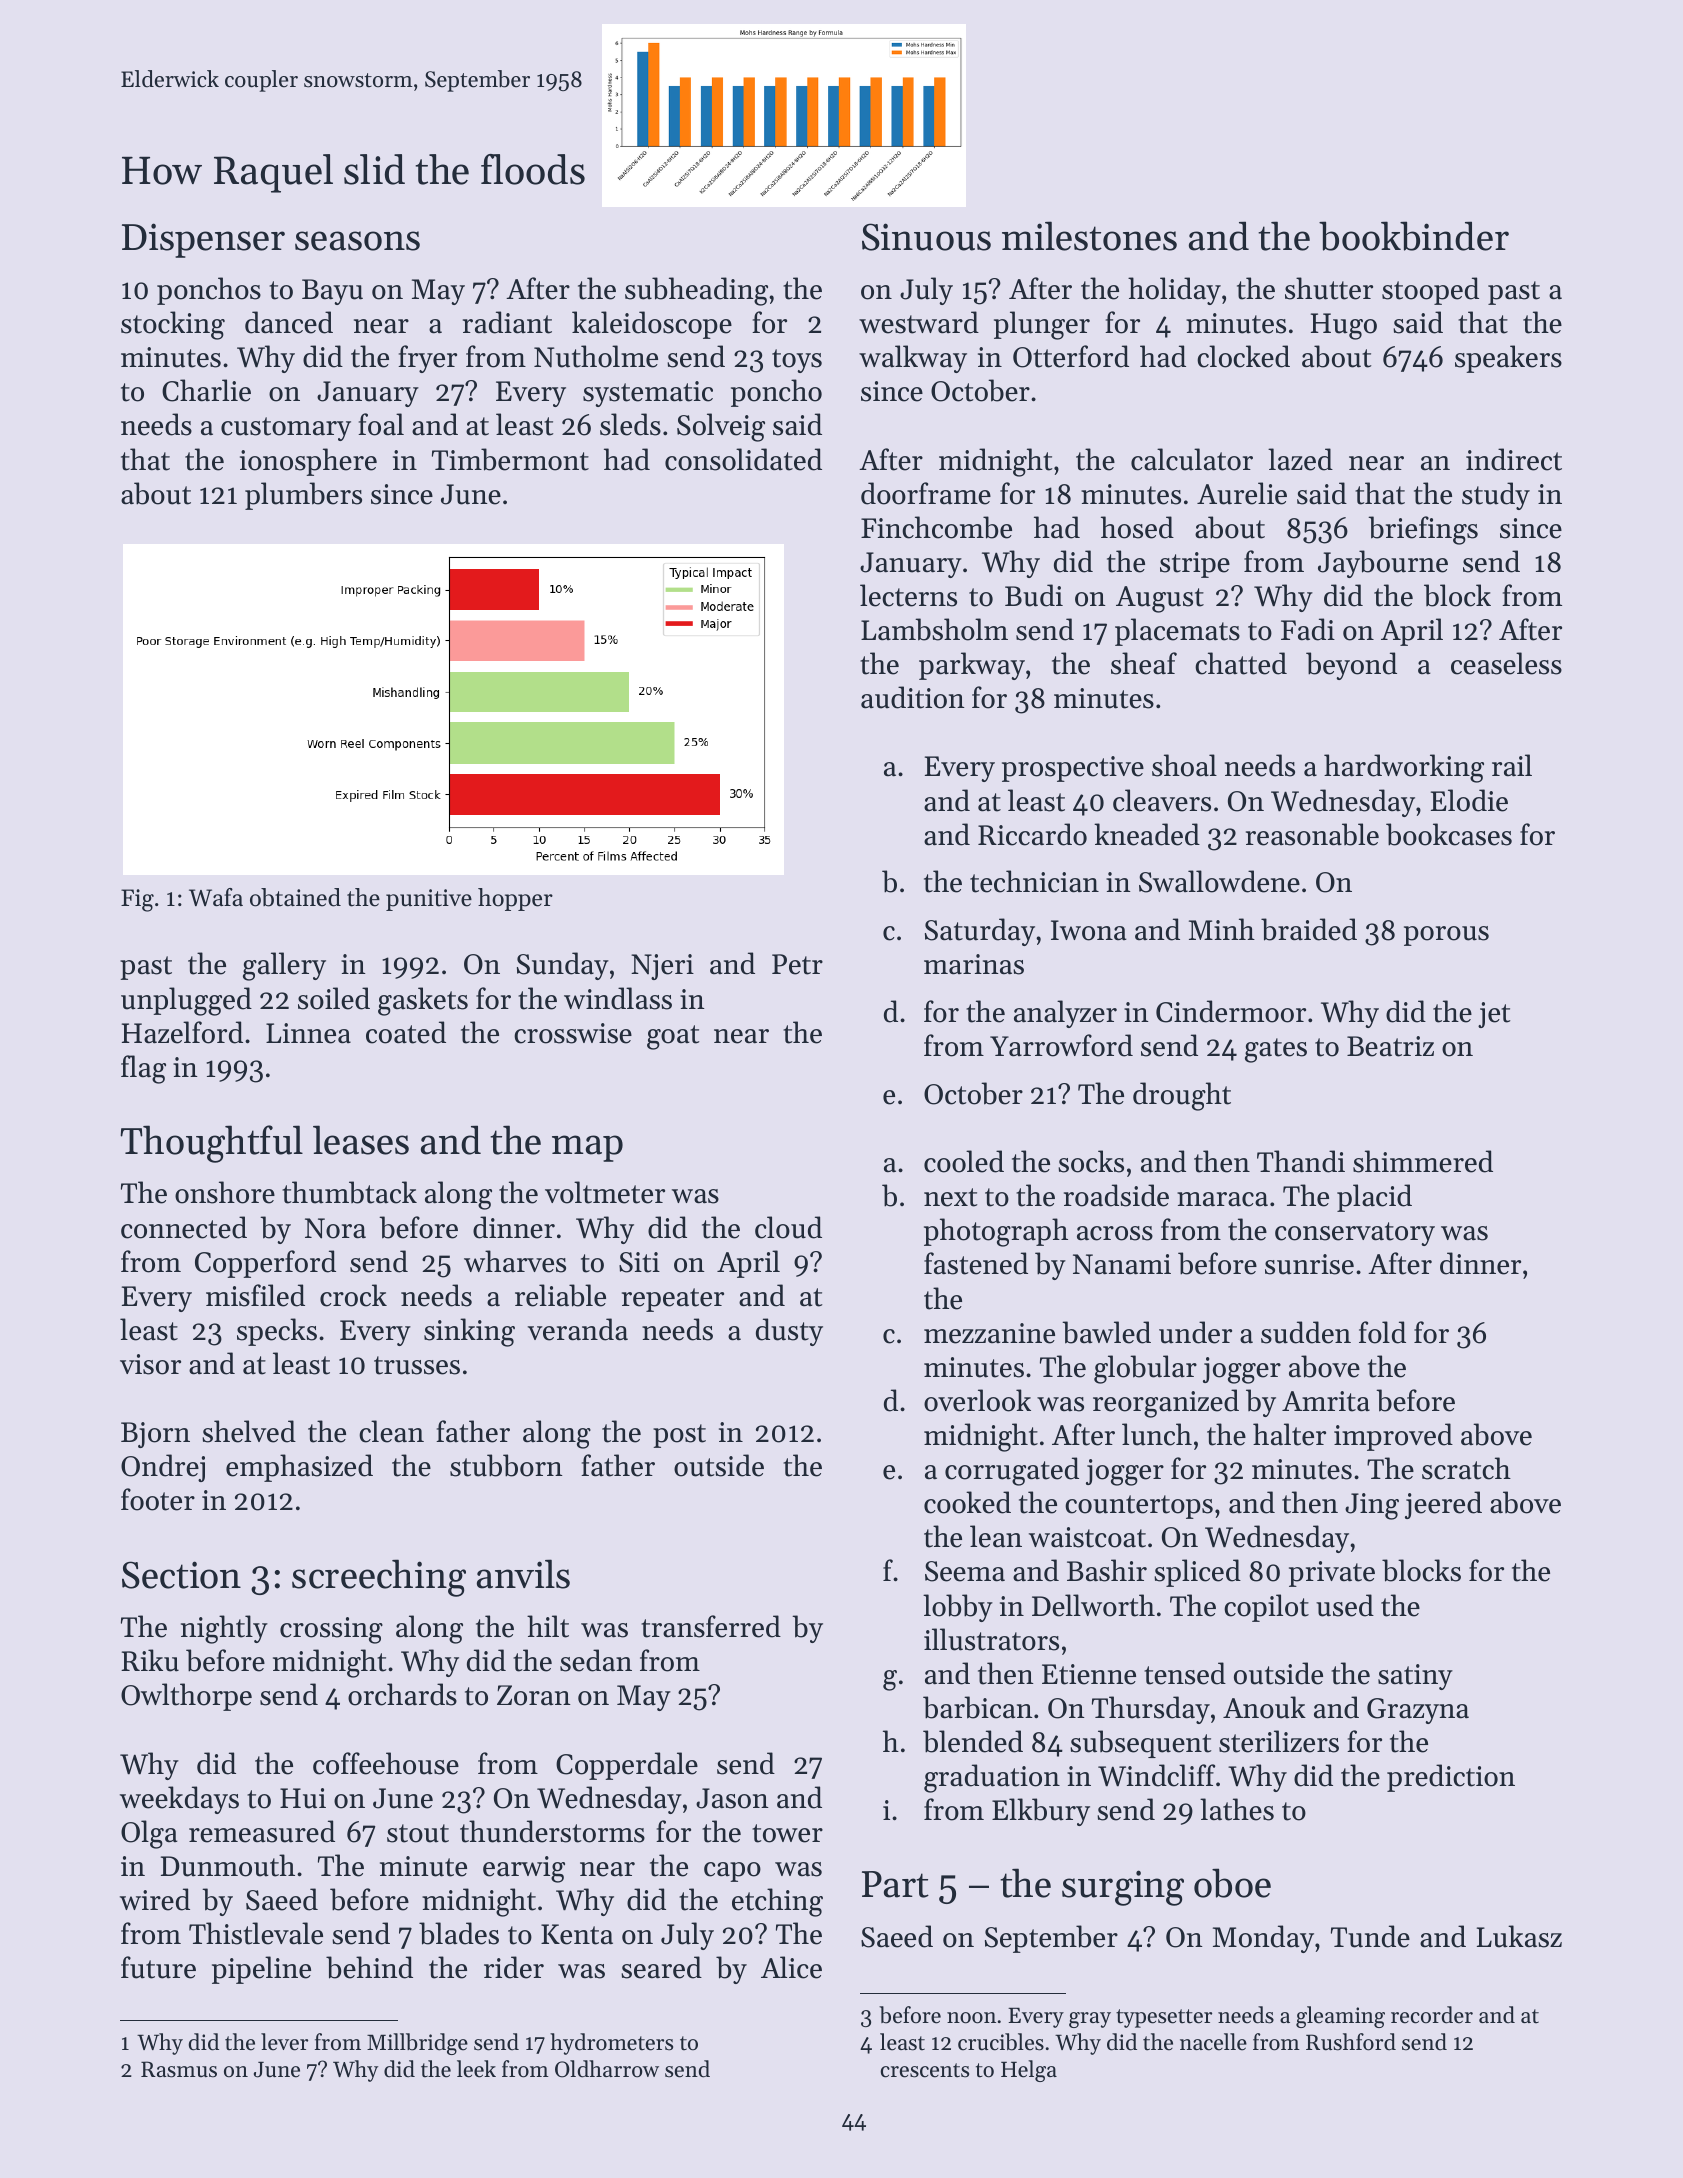 The height and width of the screenshot is (2178, 1683). I want to click on Bjorn, so click(155, 1435).
